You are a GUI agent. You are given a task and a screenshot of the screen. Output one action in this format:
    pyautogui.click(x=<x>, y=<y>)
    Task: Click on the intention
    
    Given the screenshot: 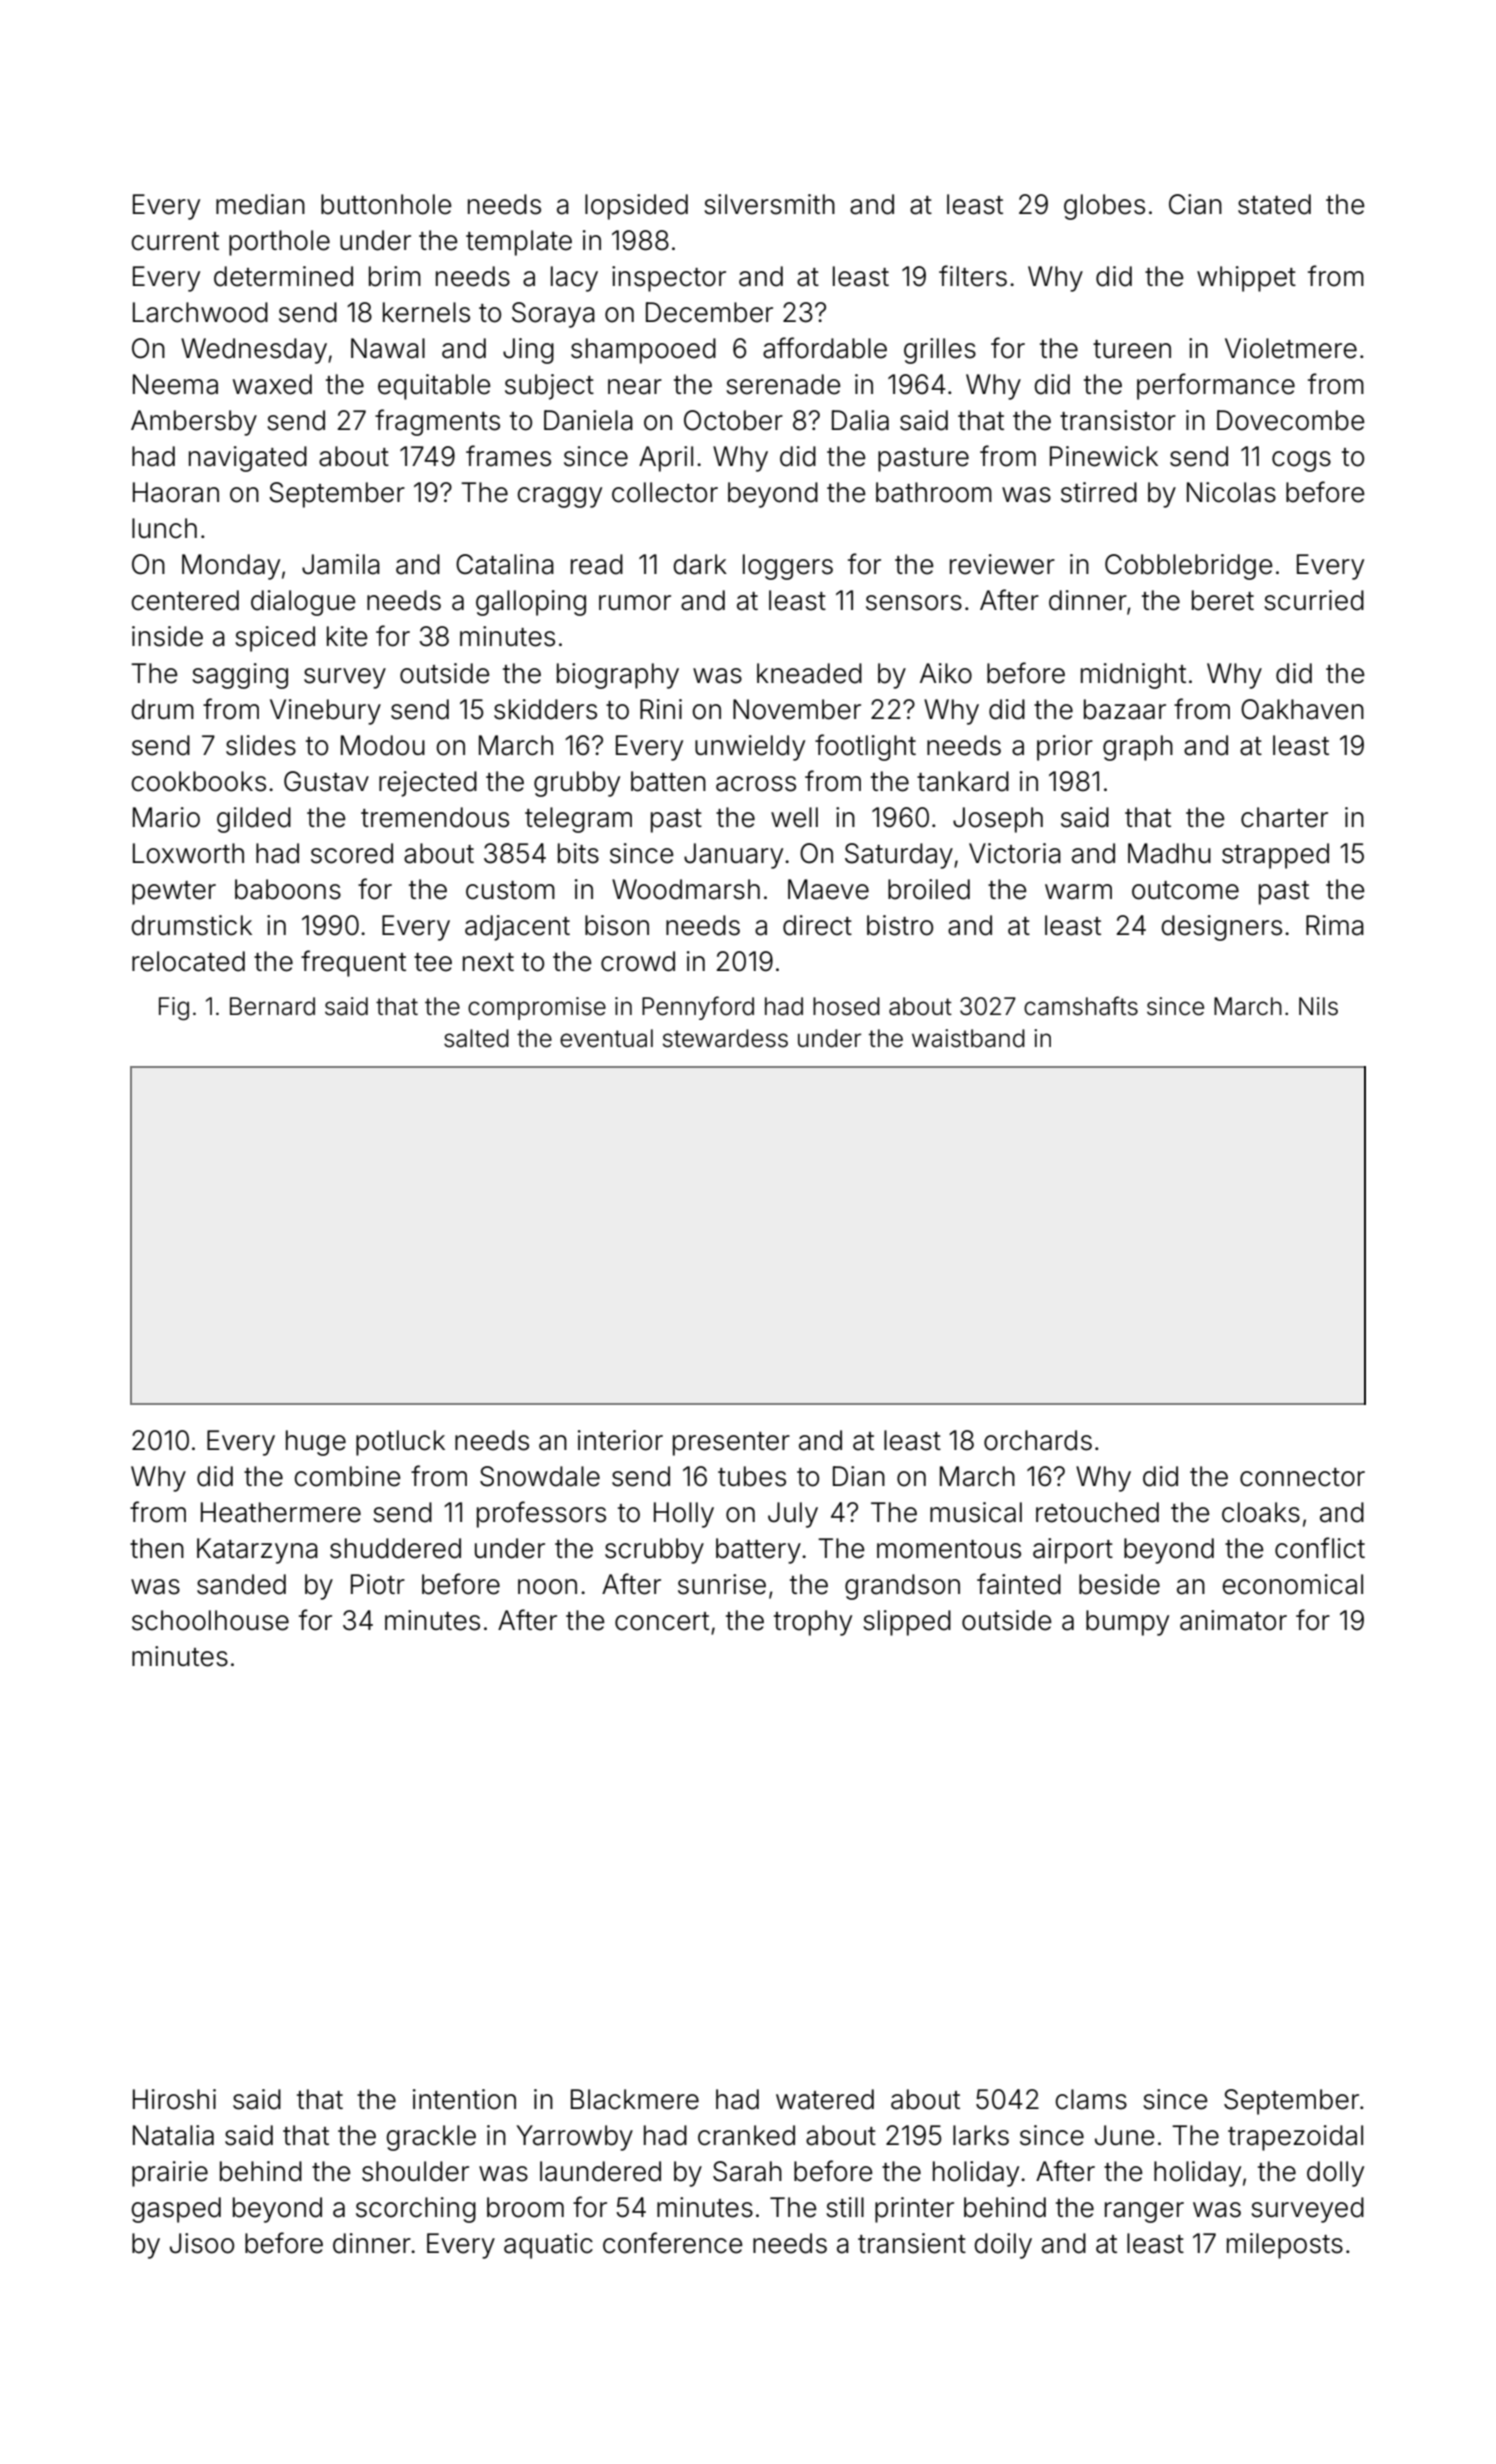 What is the action you would take?
    pyautogui.click(x=464, y=2099)
